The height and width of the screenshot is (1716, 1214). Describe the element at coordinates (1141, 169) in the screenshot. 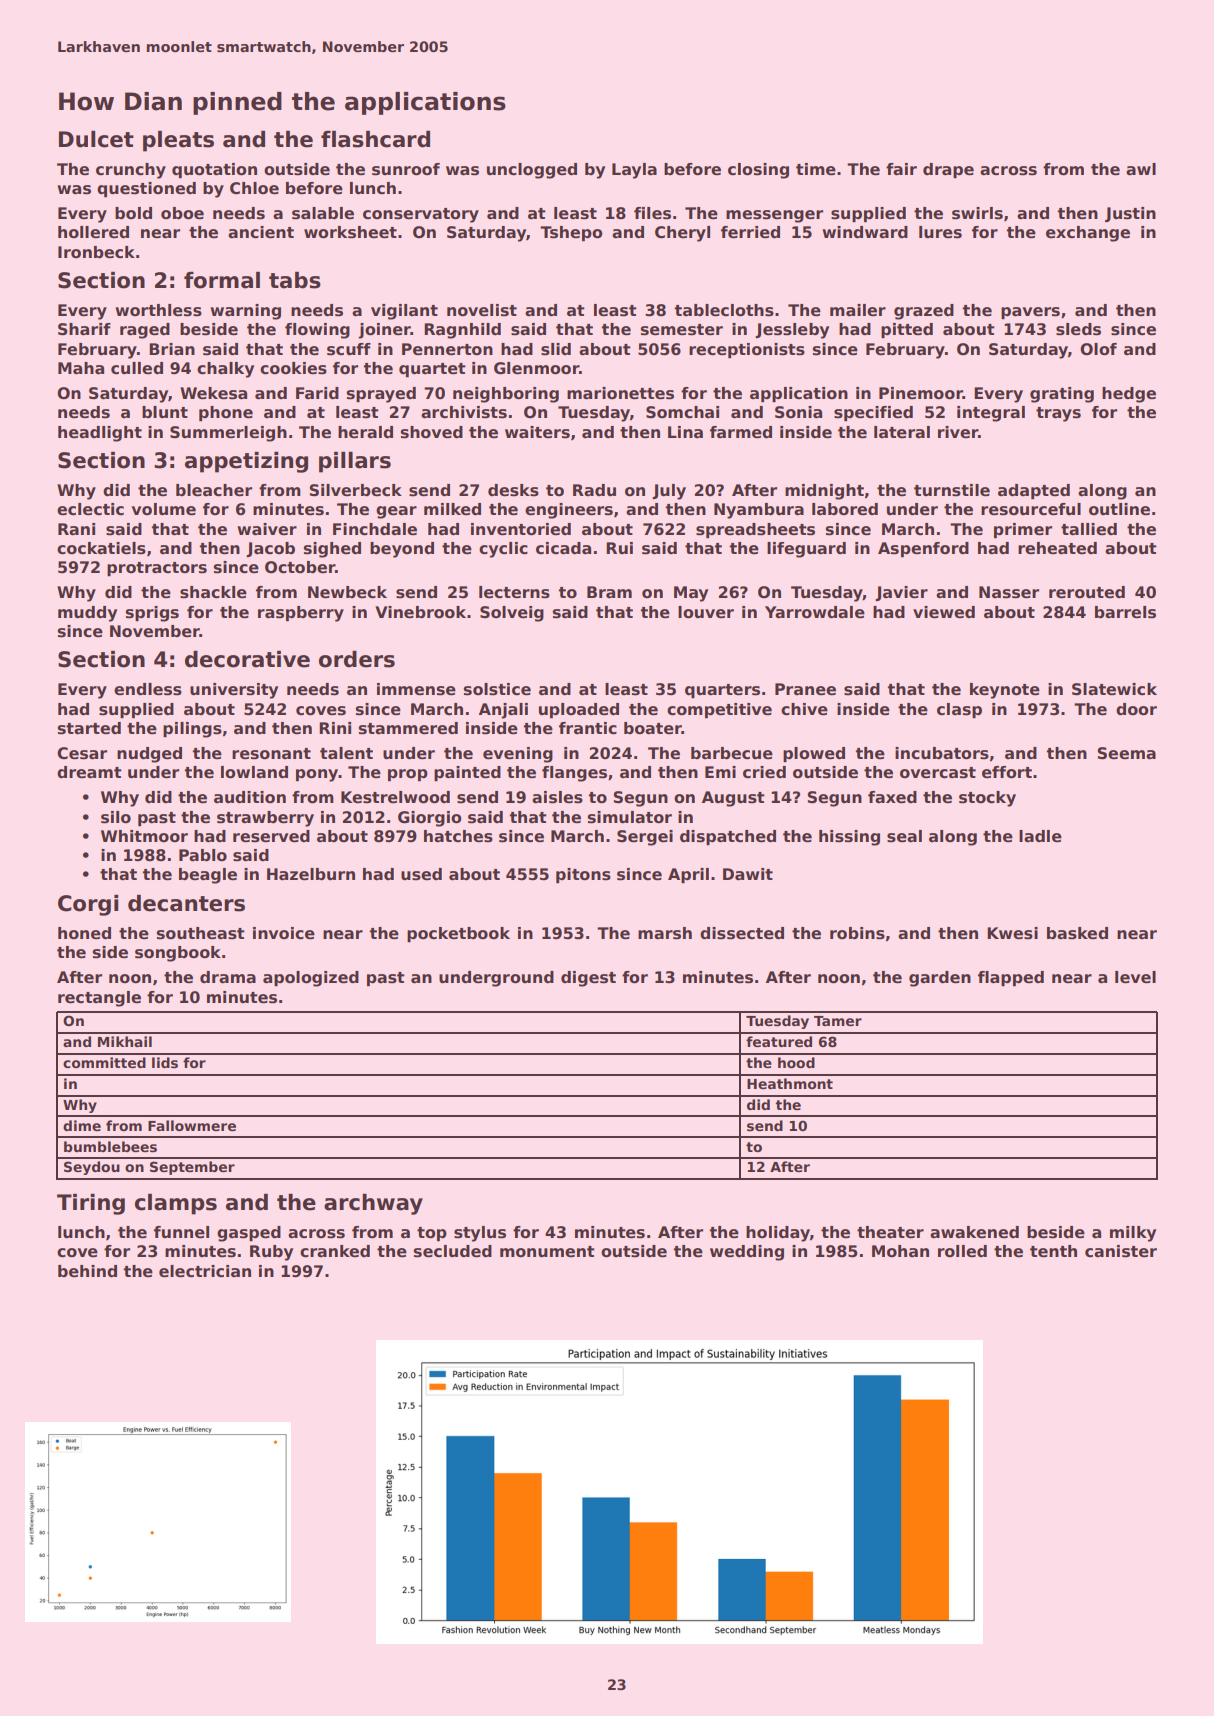

I see `awl` at that location.
